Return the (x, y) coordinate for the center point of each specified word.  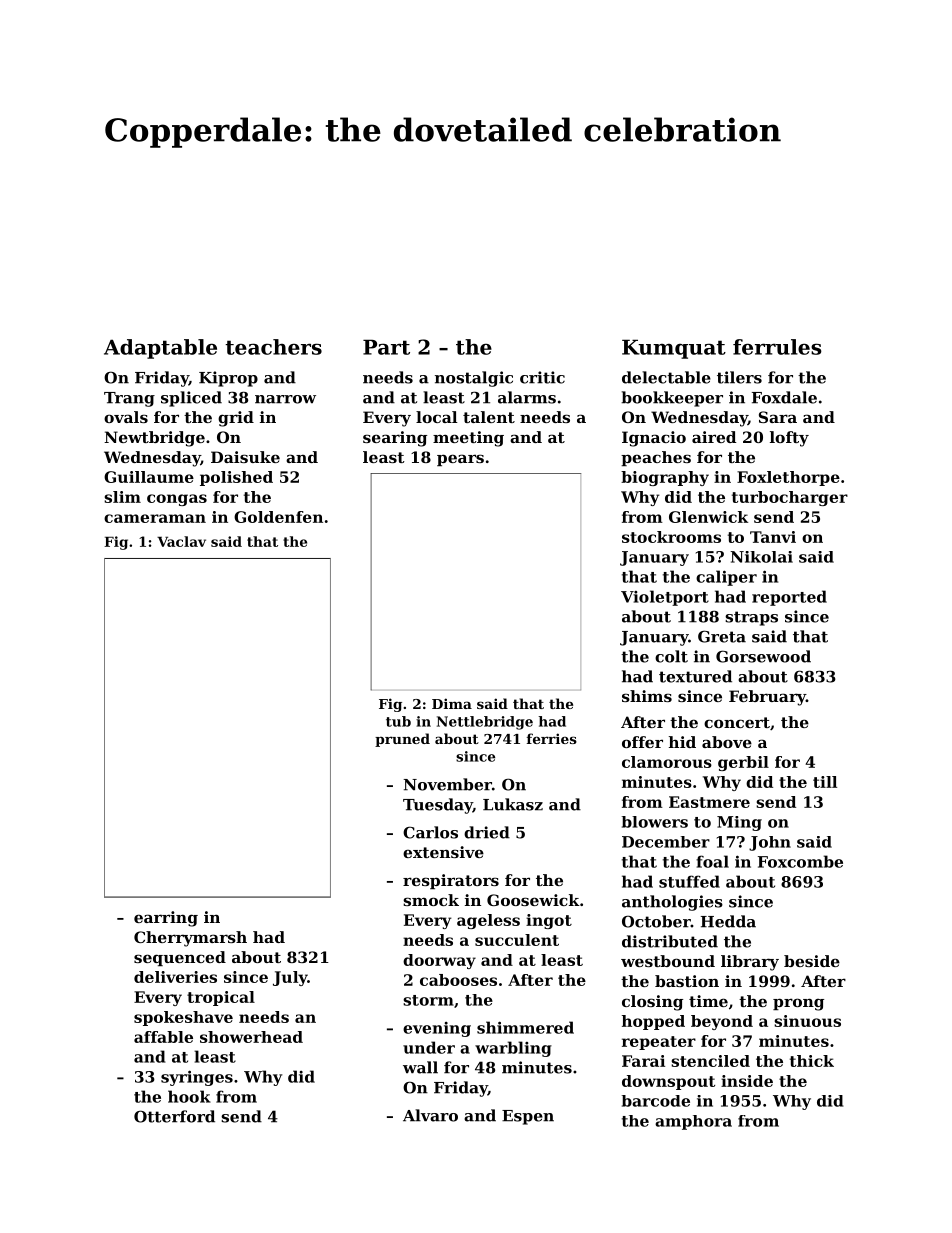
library (750, 963)
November (447, 784)
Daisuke (245, 457)
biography (665, 478)
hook (189, 1096)
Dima (452, 703)
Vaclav (181, 541)
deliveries (175, 977)
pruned (402, 740)
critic (542, 377)
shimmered (525, 1027)
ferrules (777, 347)
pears (460, 460)
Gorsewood (763, 656)
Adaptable (160, 349)
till (825, 782)
